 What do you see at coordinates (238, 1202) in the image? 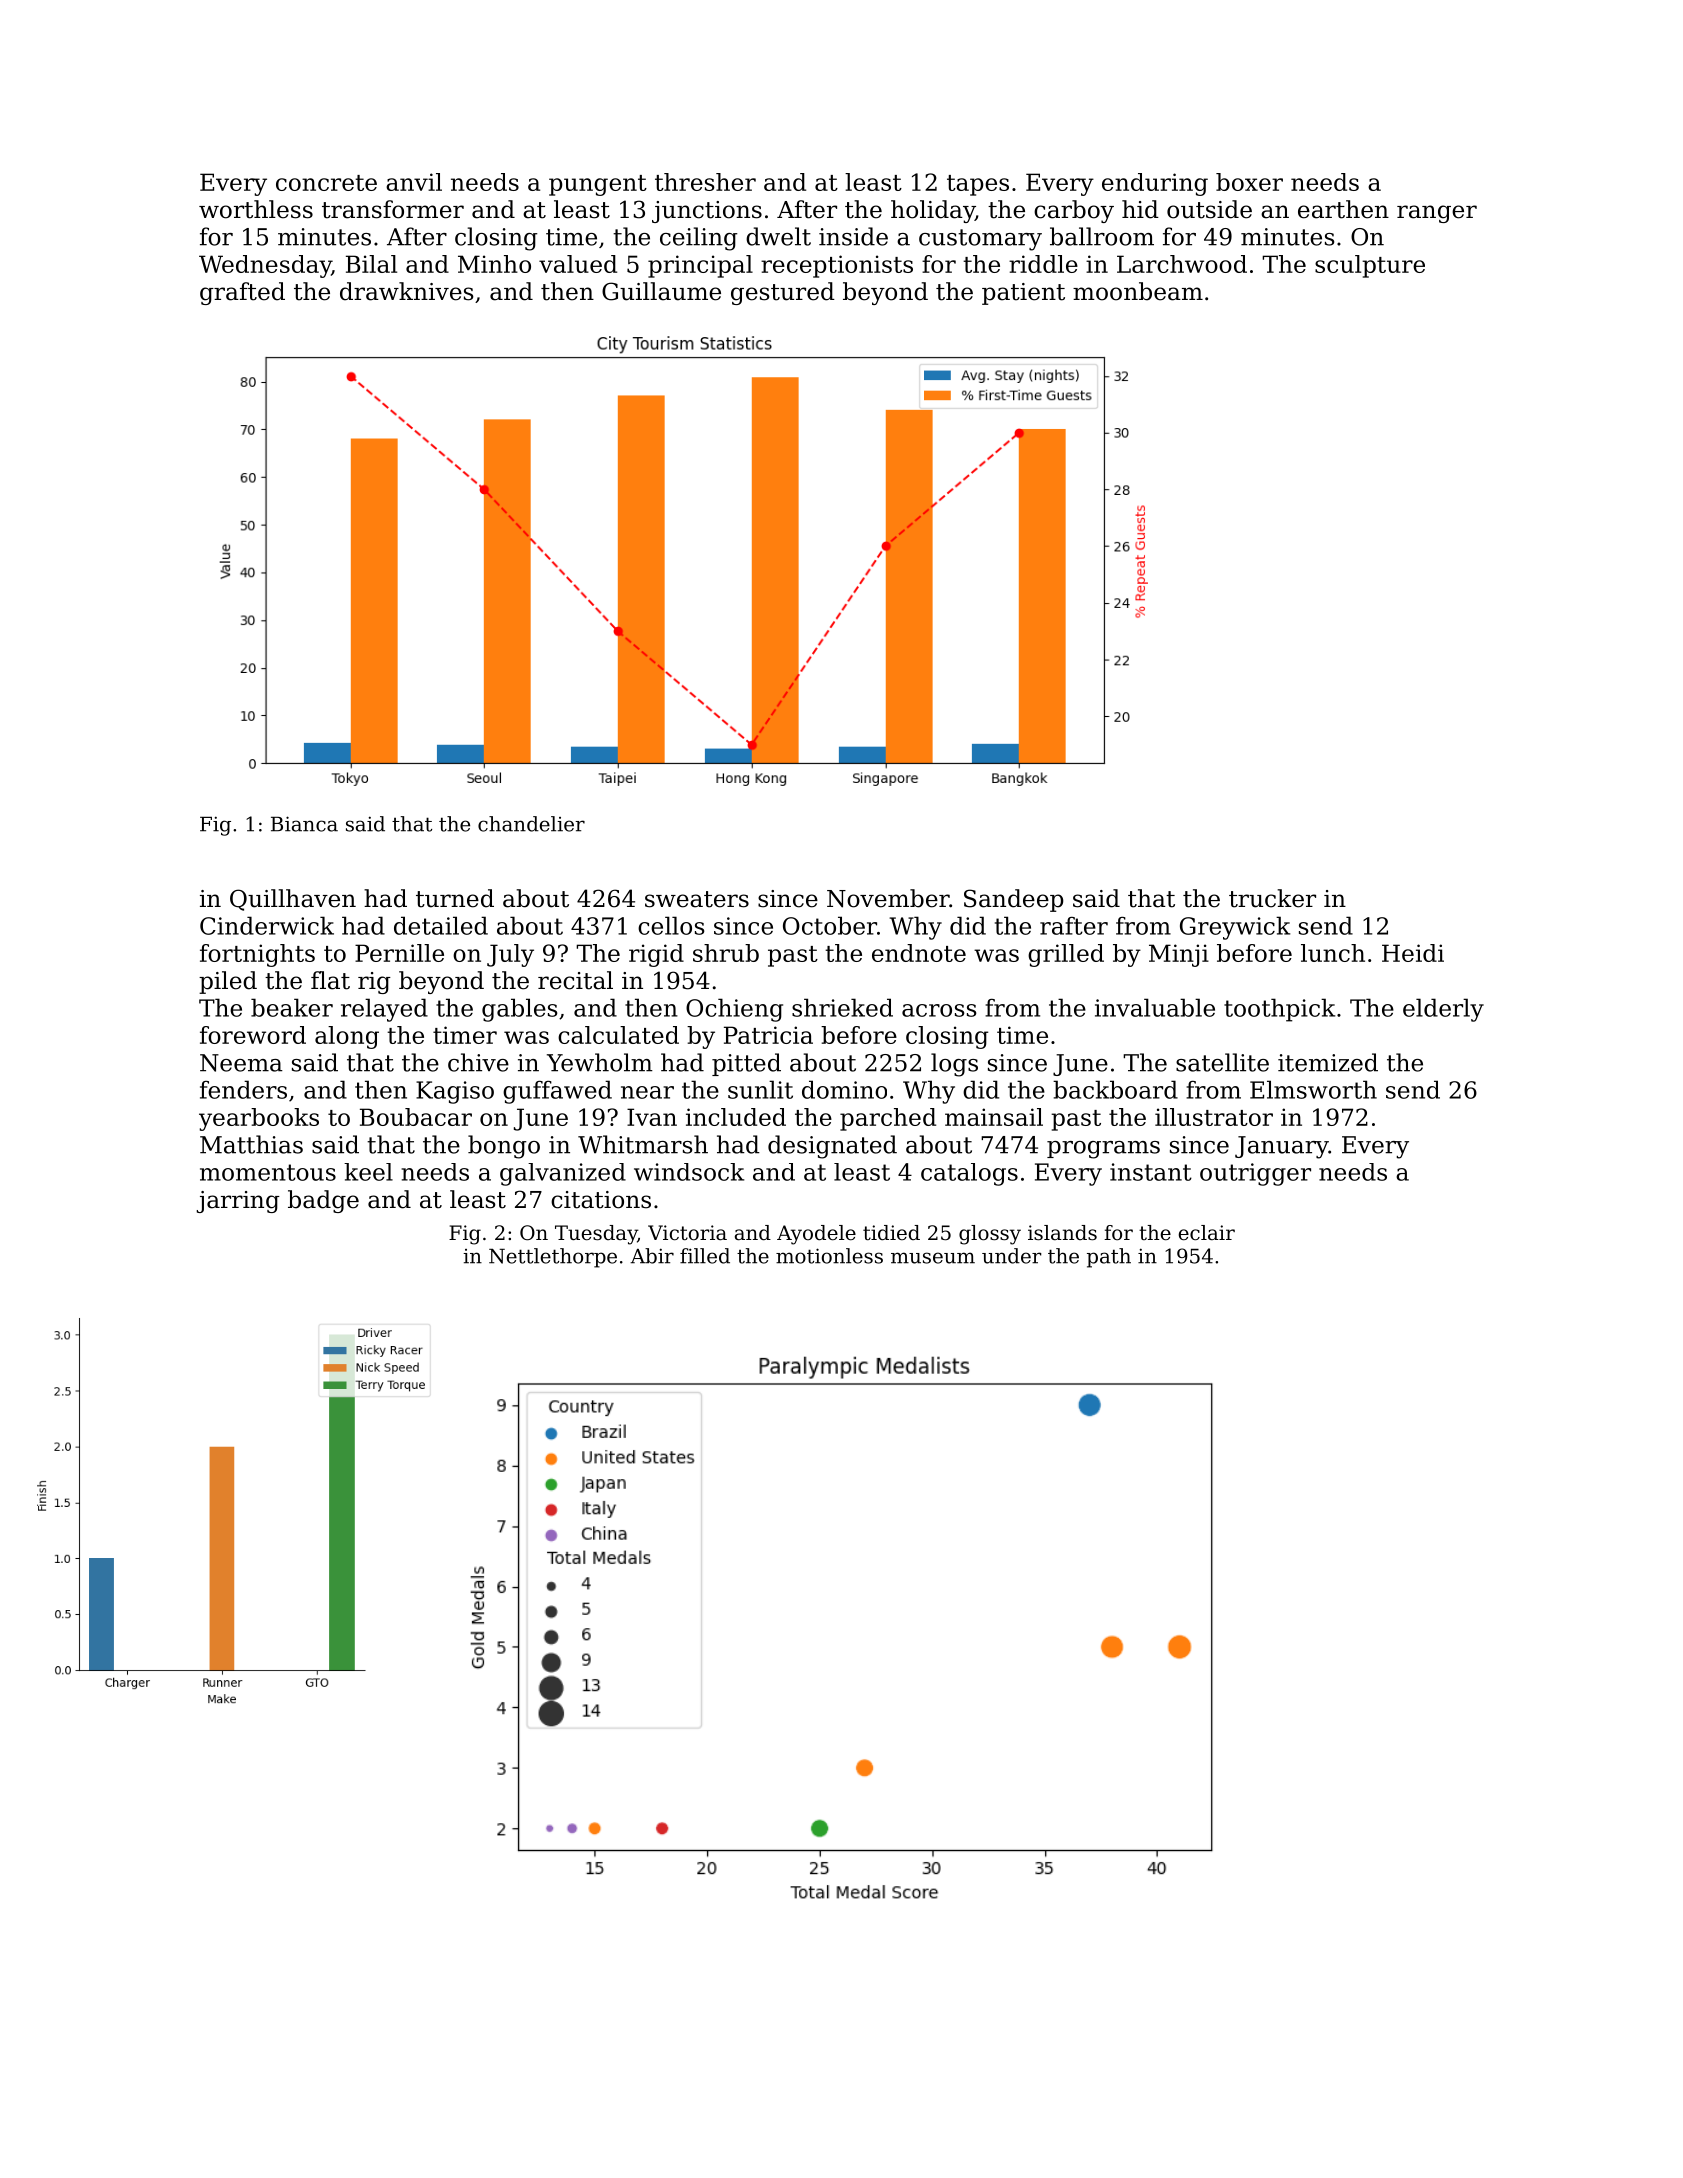
I see `jarring` at bounding box center [238, 1202].
